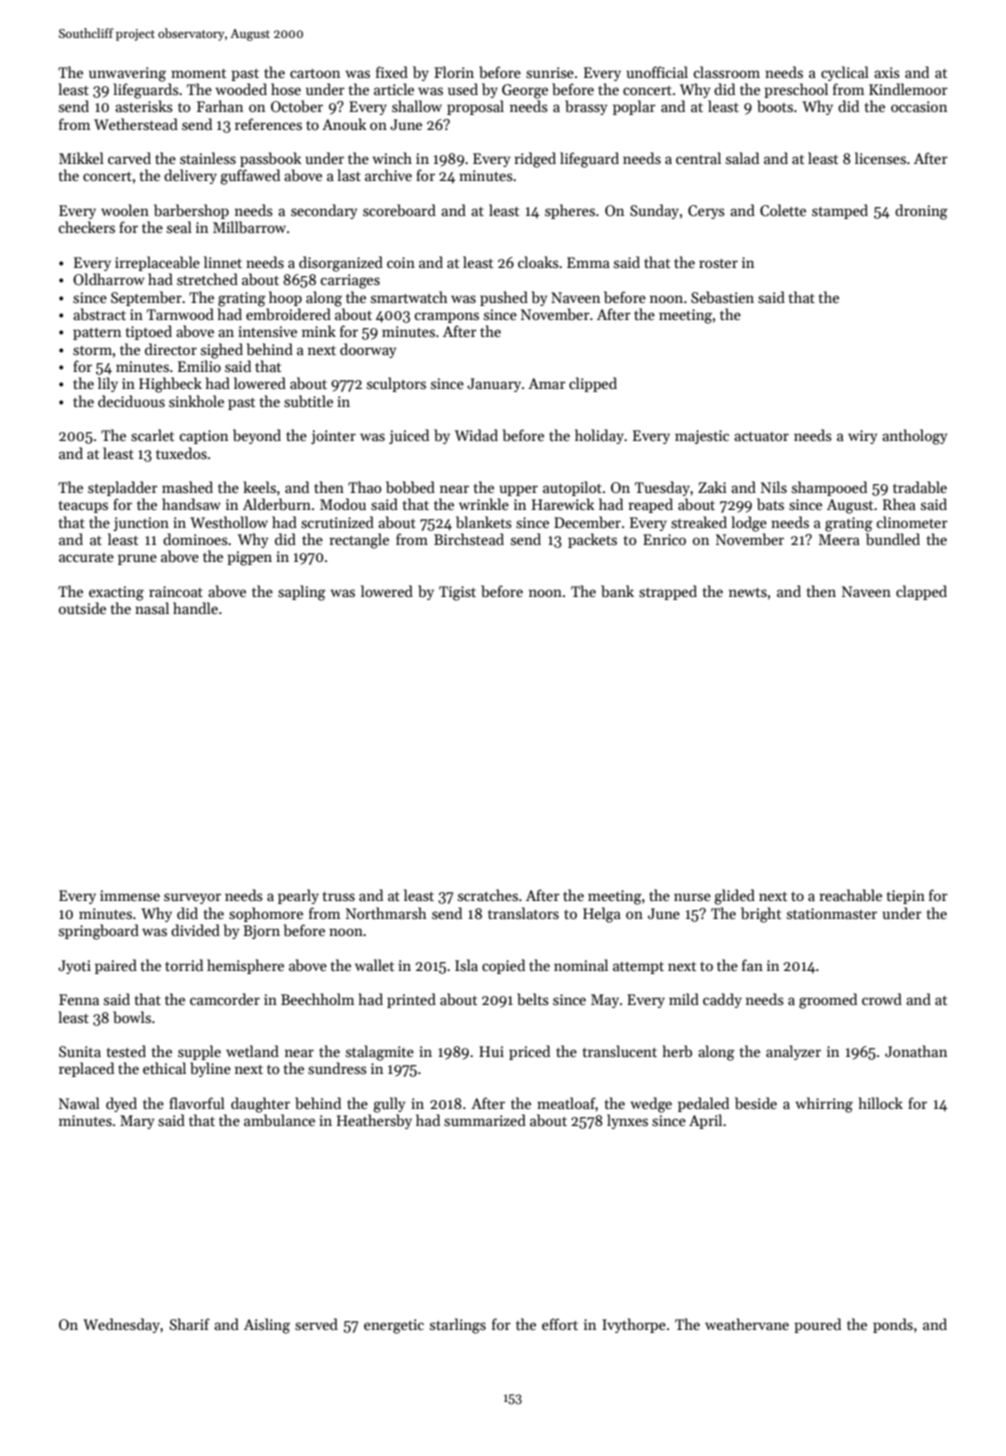 The width and height of the screenshot is (1006, 1456). Describe the element at coordinates (845, 73) in the screenshot. I see `cyclical` at that location.
